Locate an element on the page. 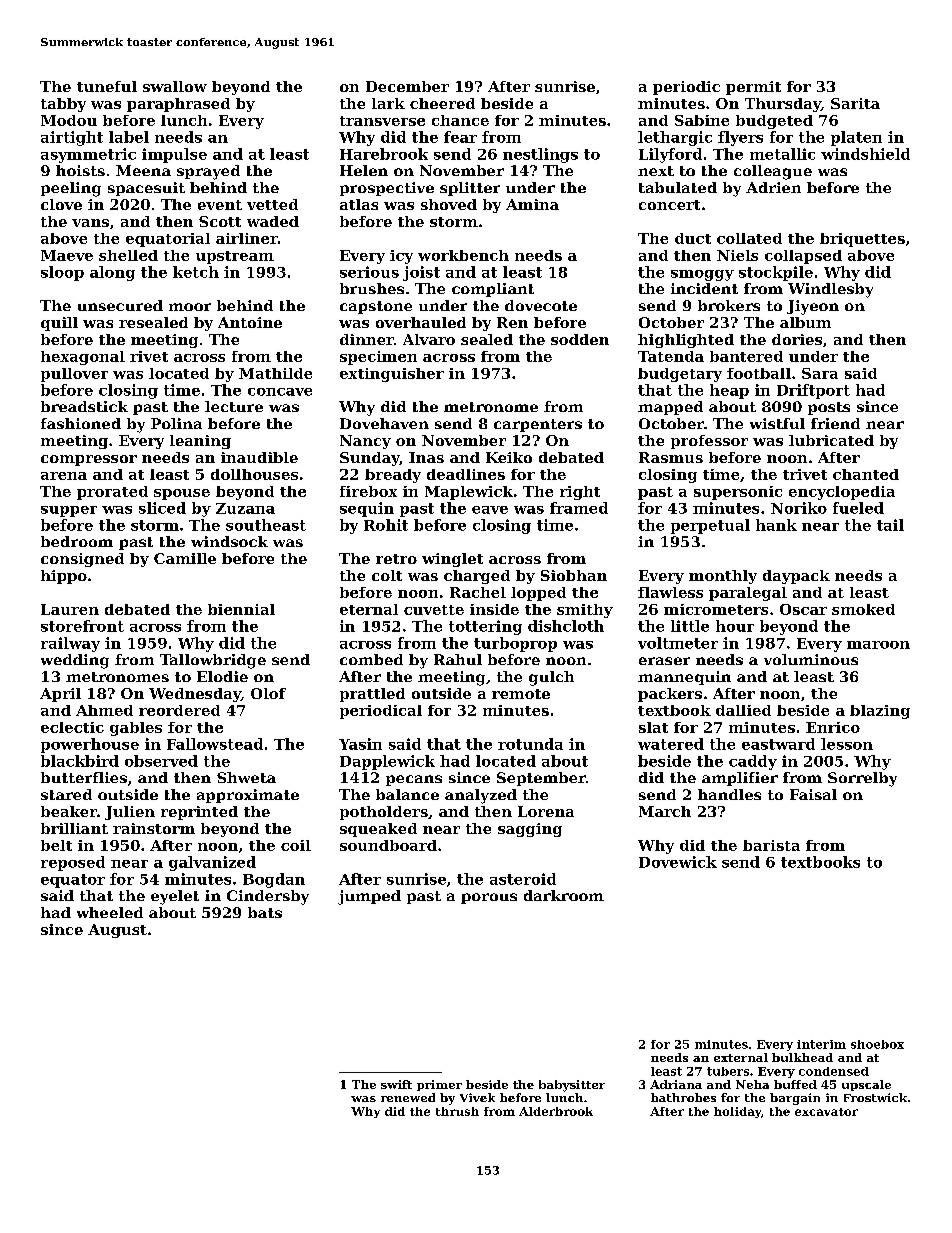 This document has height=1233, width=952. tuneful is located at coordinates (107, 86).
